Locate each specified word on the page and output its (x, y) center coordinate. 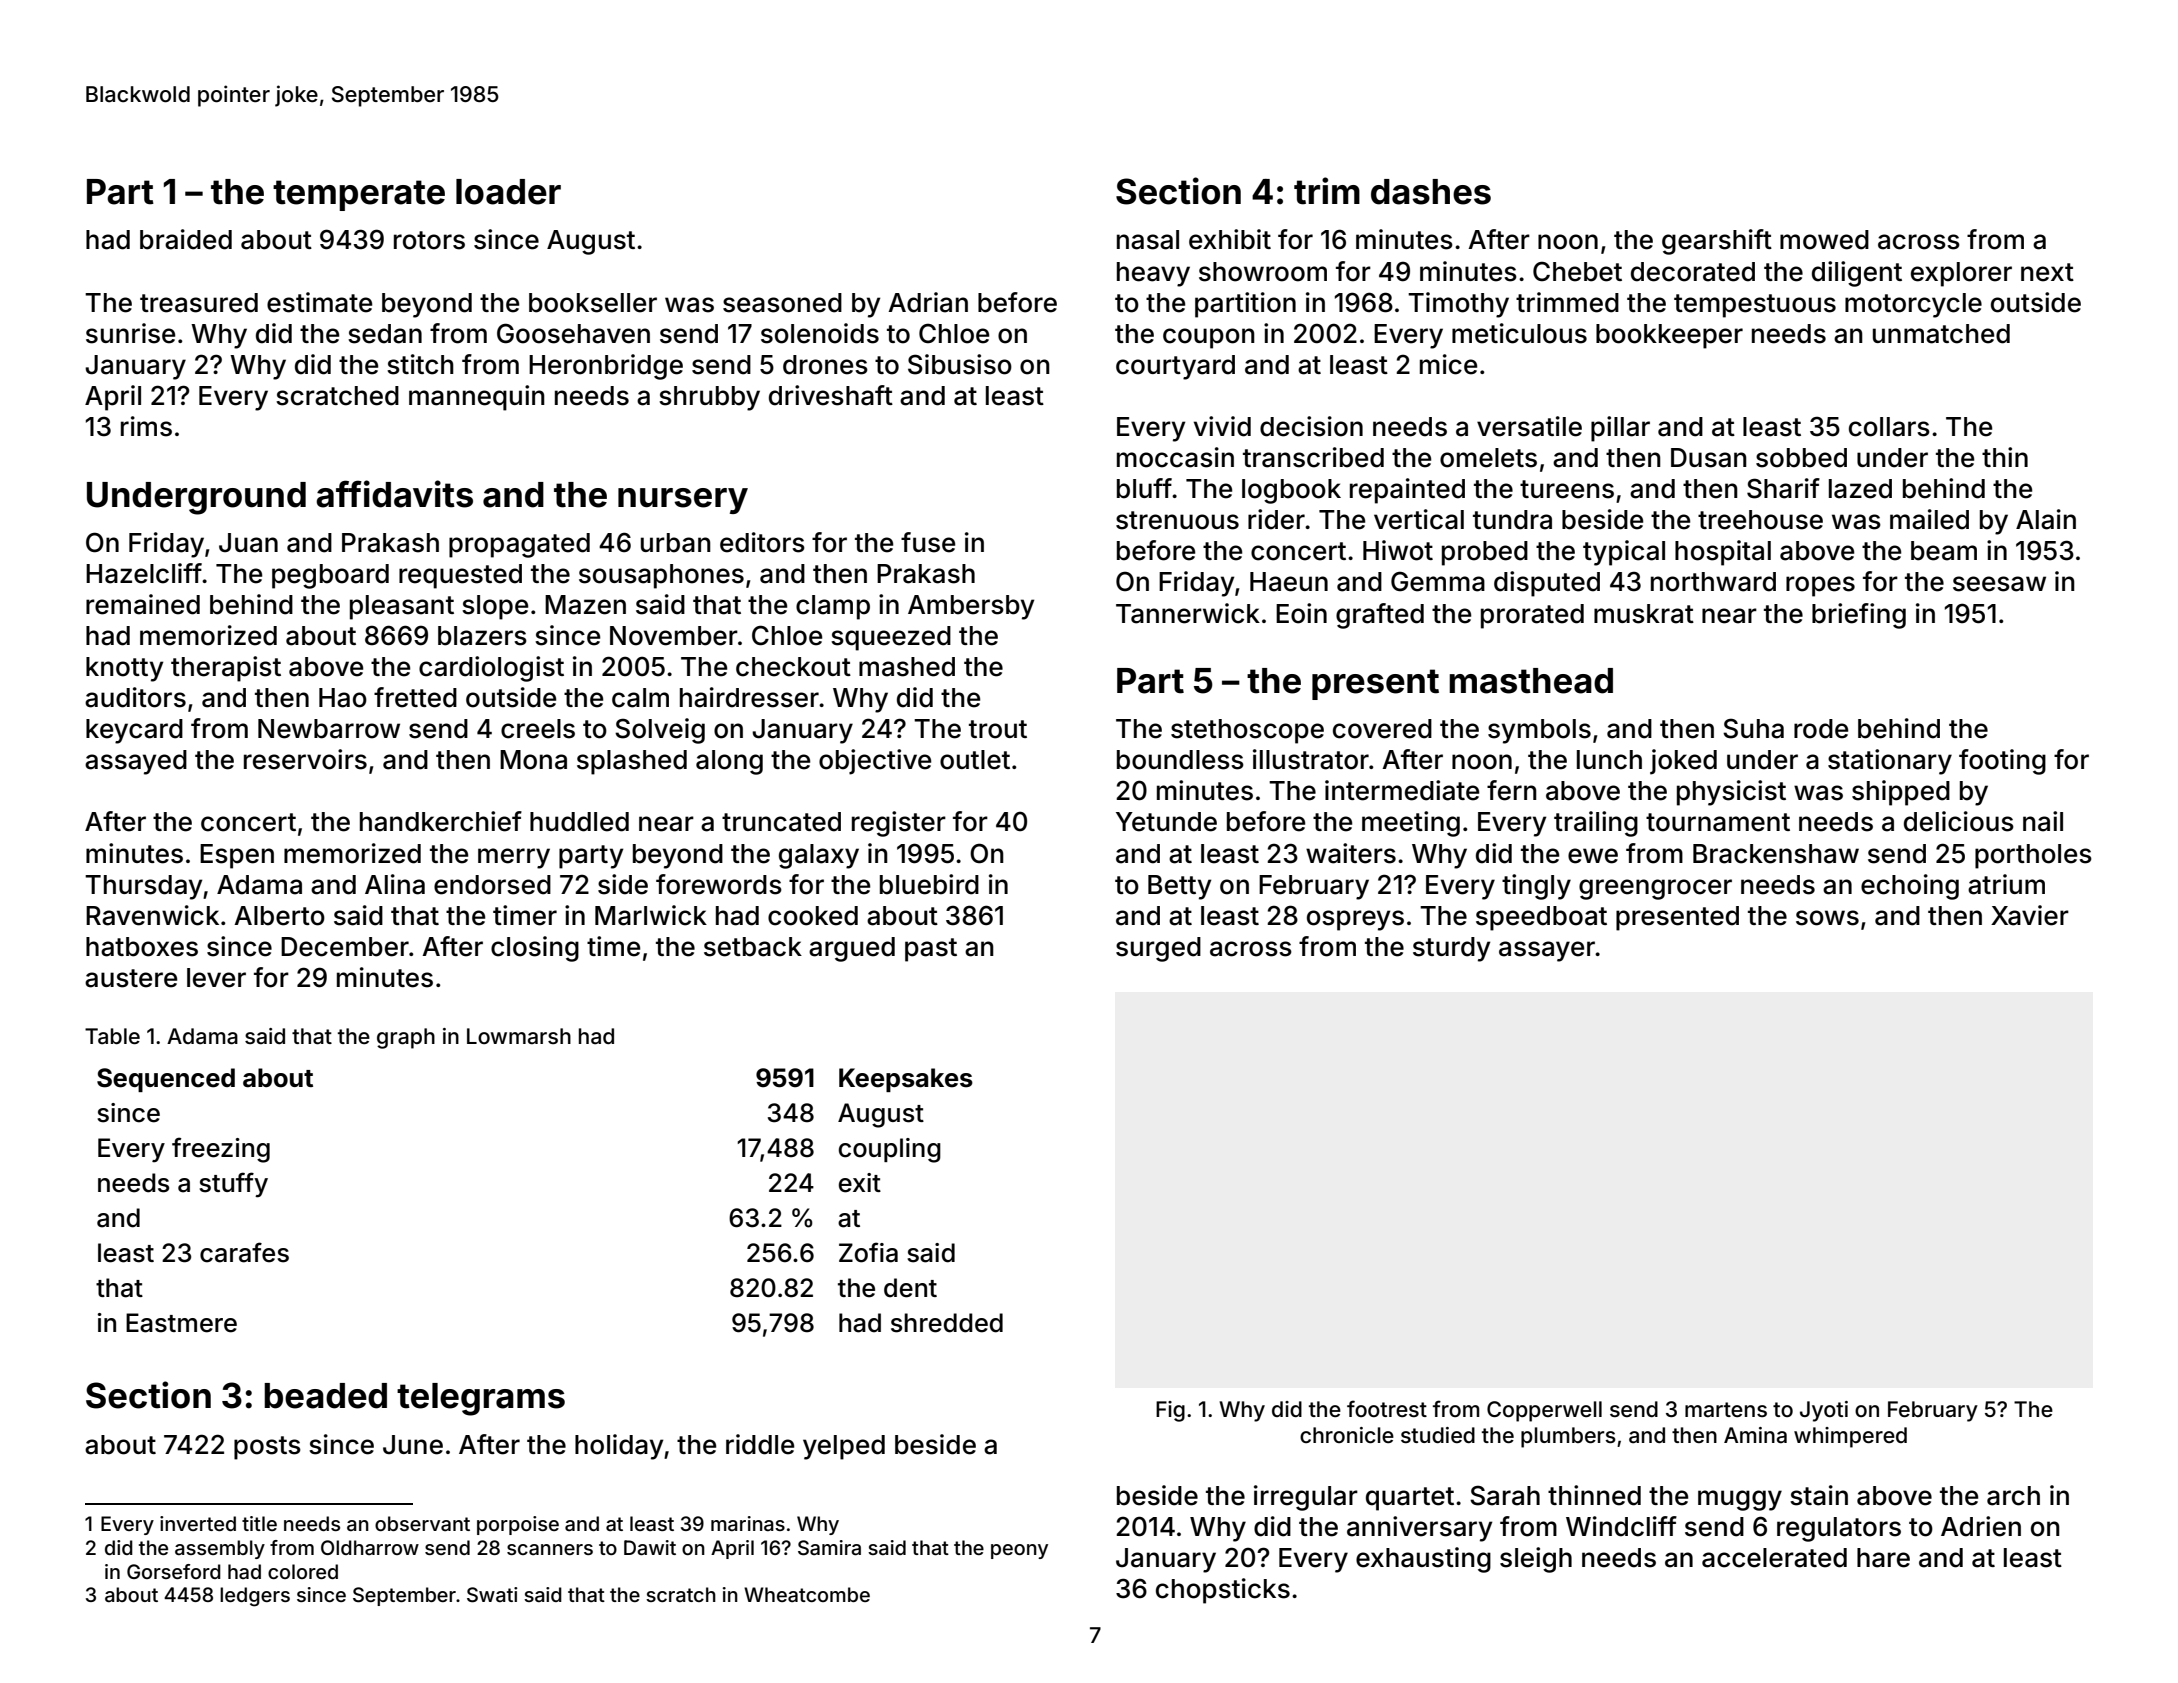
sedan (385, 334)
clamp (833, 607)
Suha (1753, 728)
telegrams (481, 1399)
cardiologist (491, 669)
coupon (1209, 338)
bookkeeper (1669, 336)
